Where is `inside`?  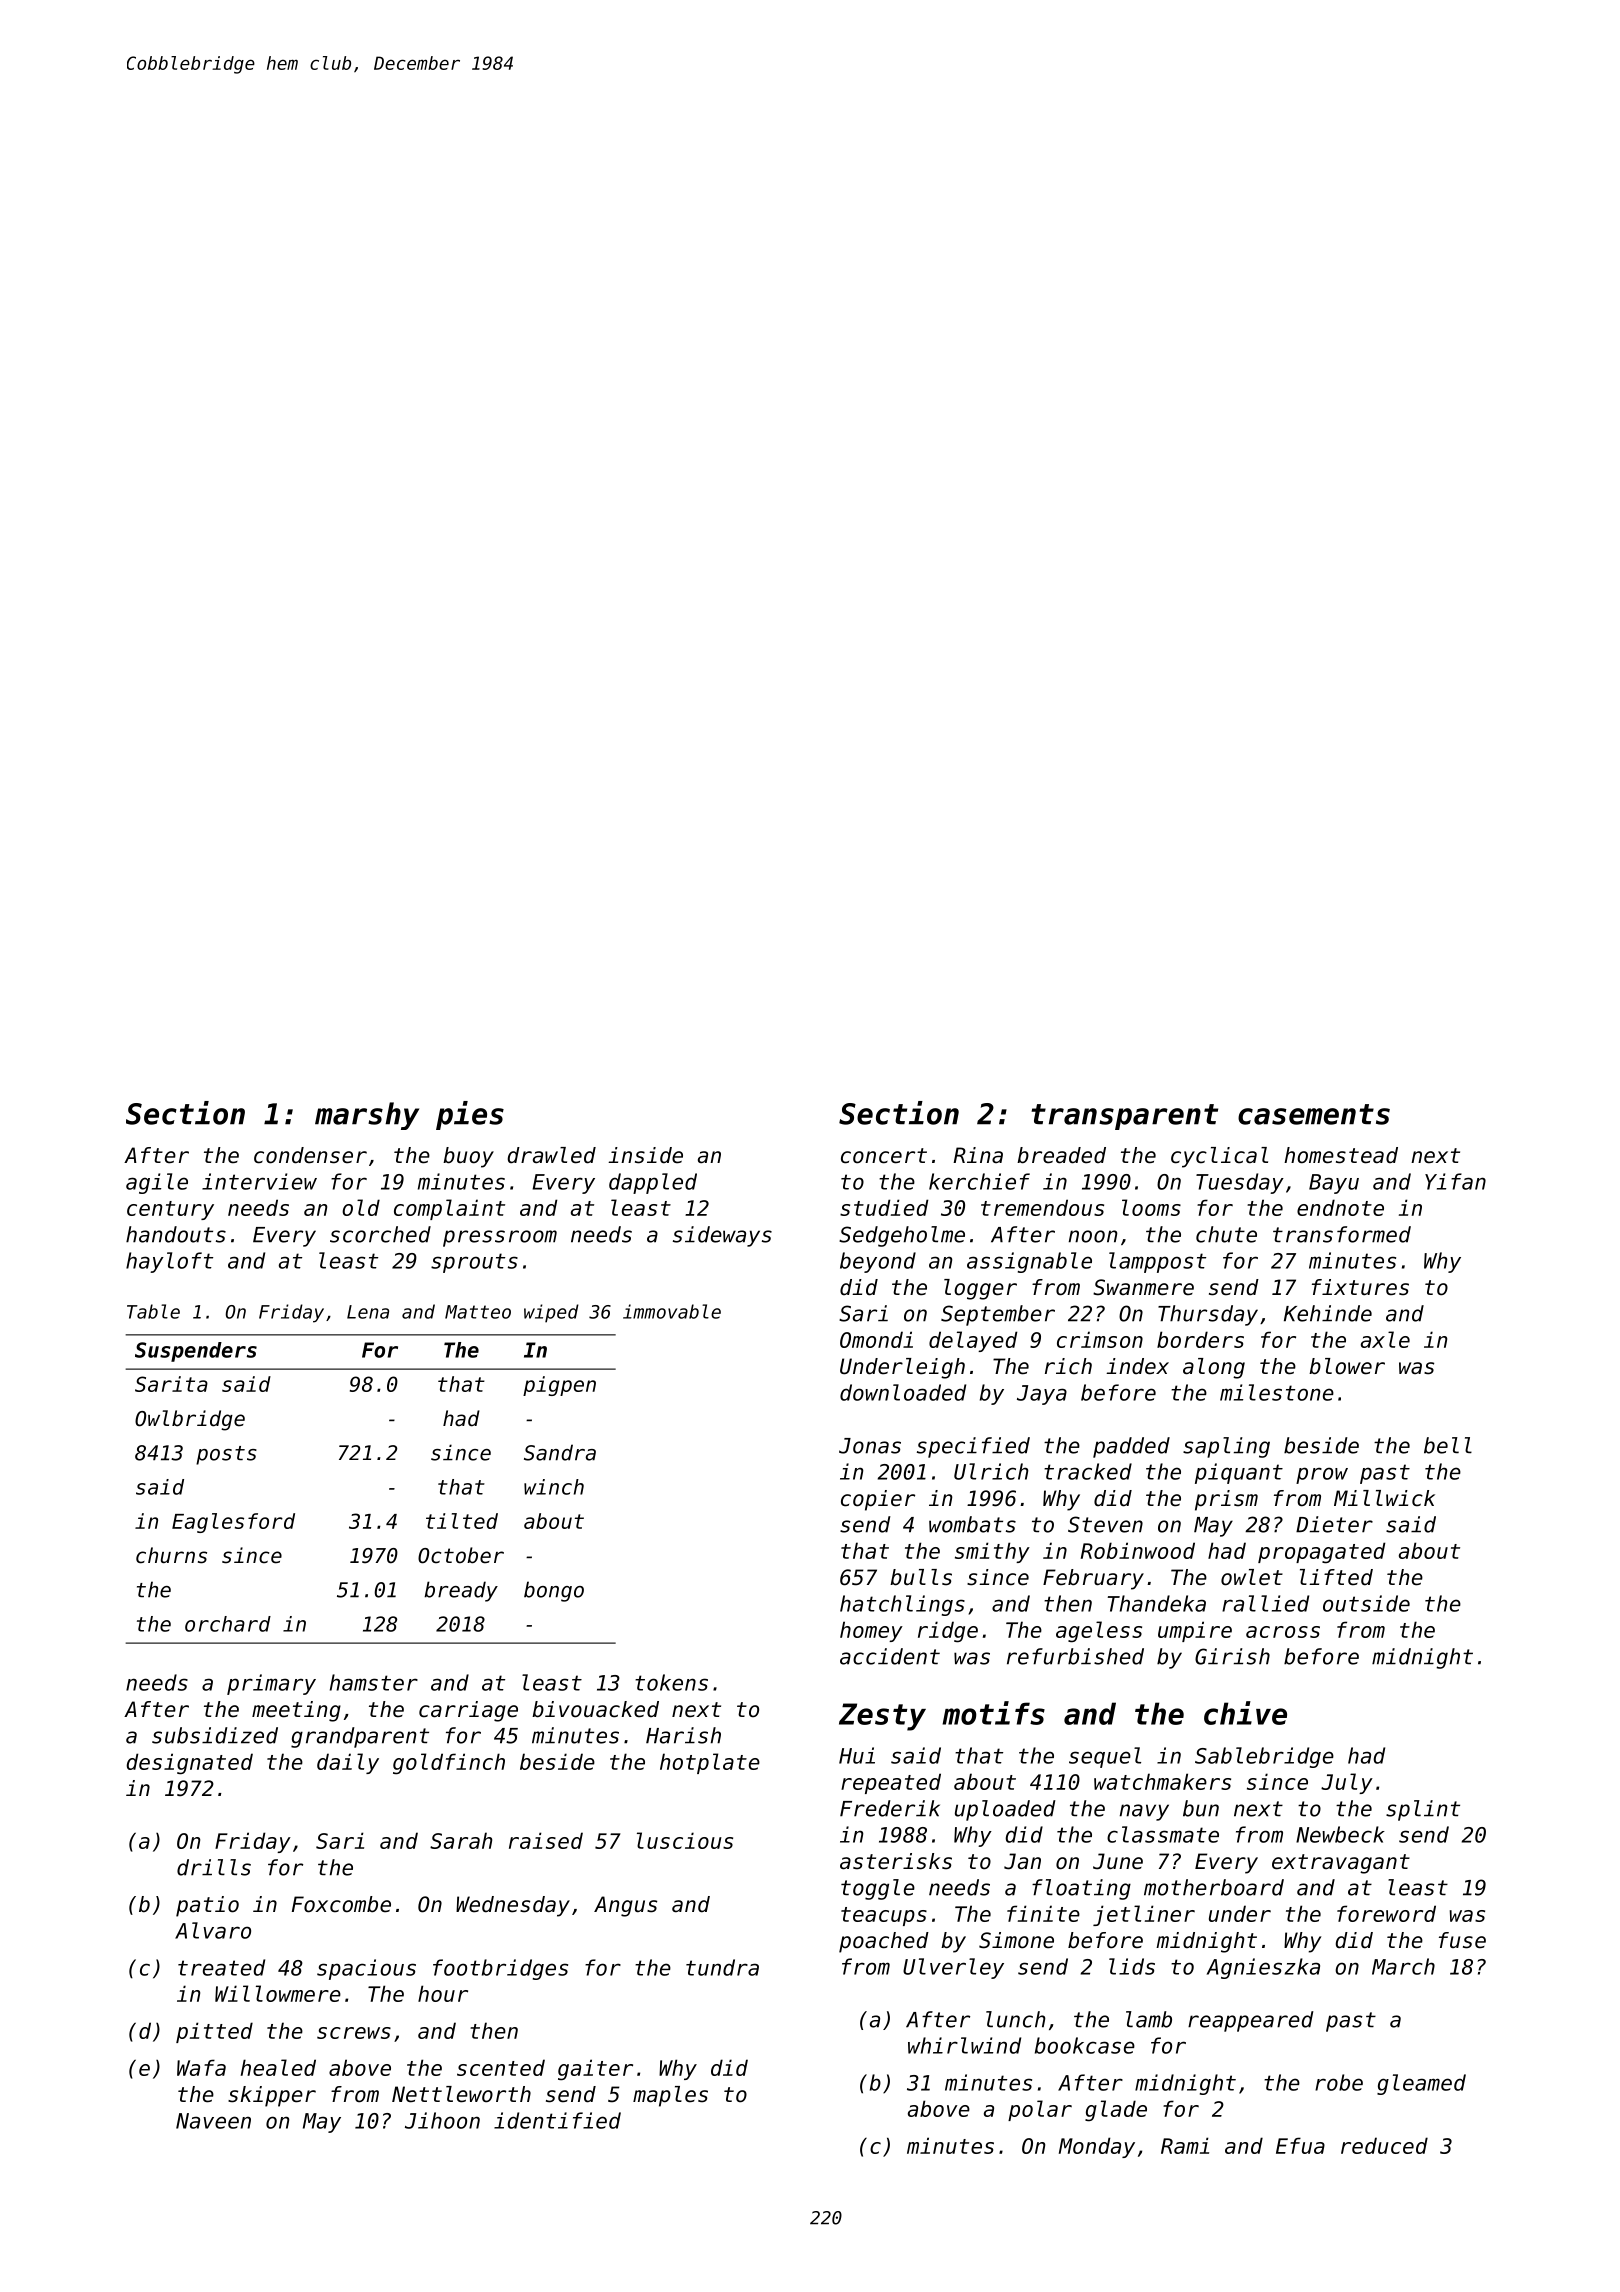
inside is located at coordinates (645, 1155).
